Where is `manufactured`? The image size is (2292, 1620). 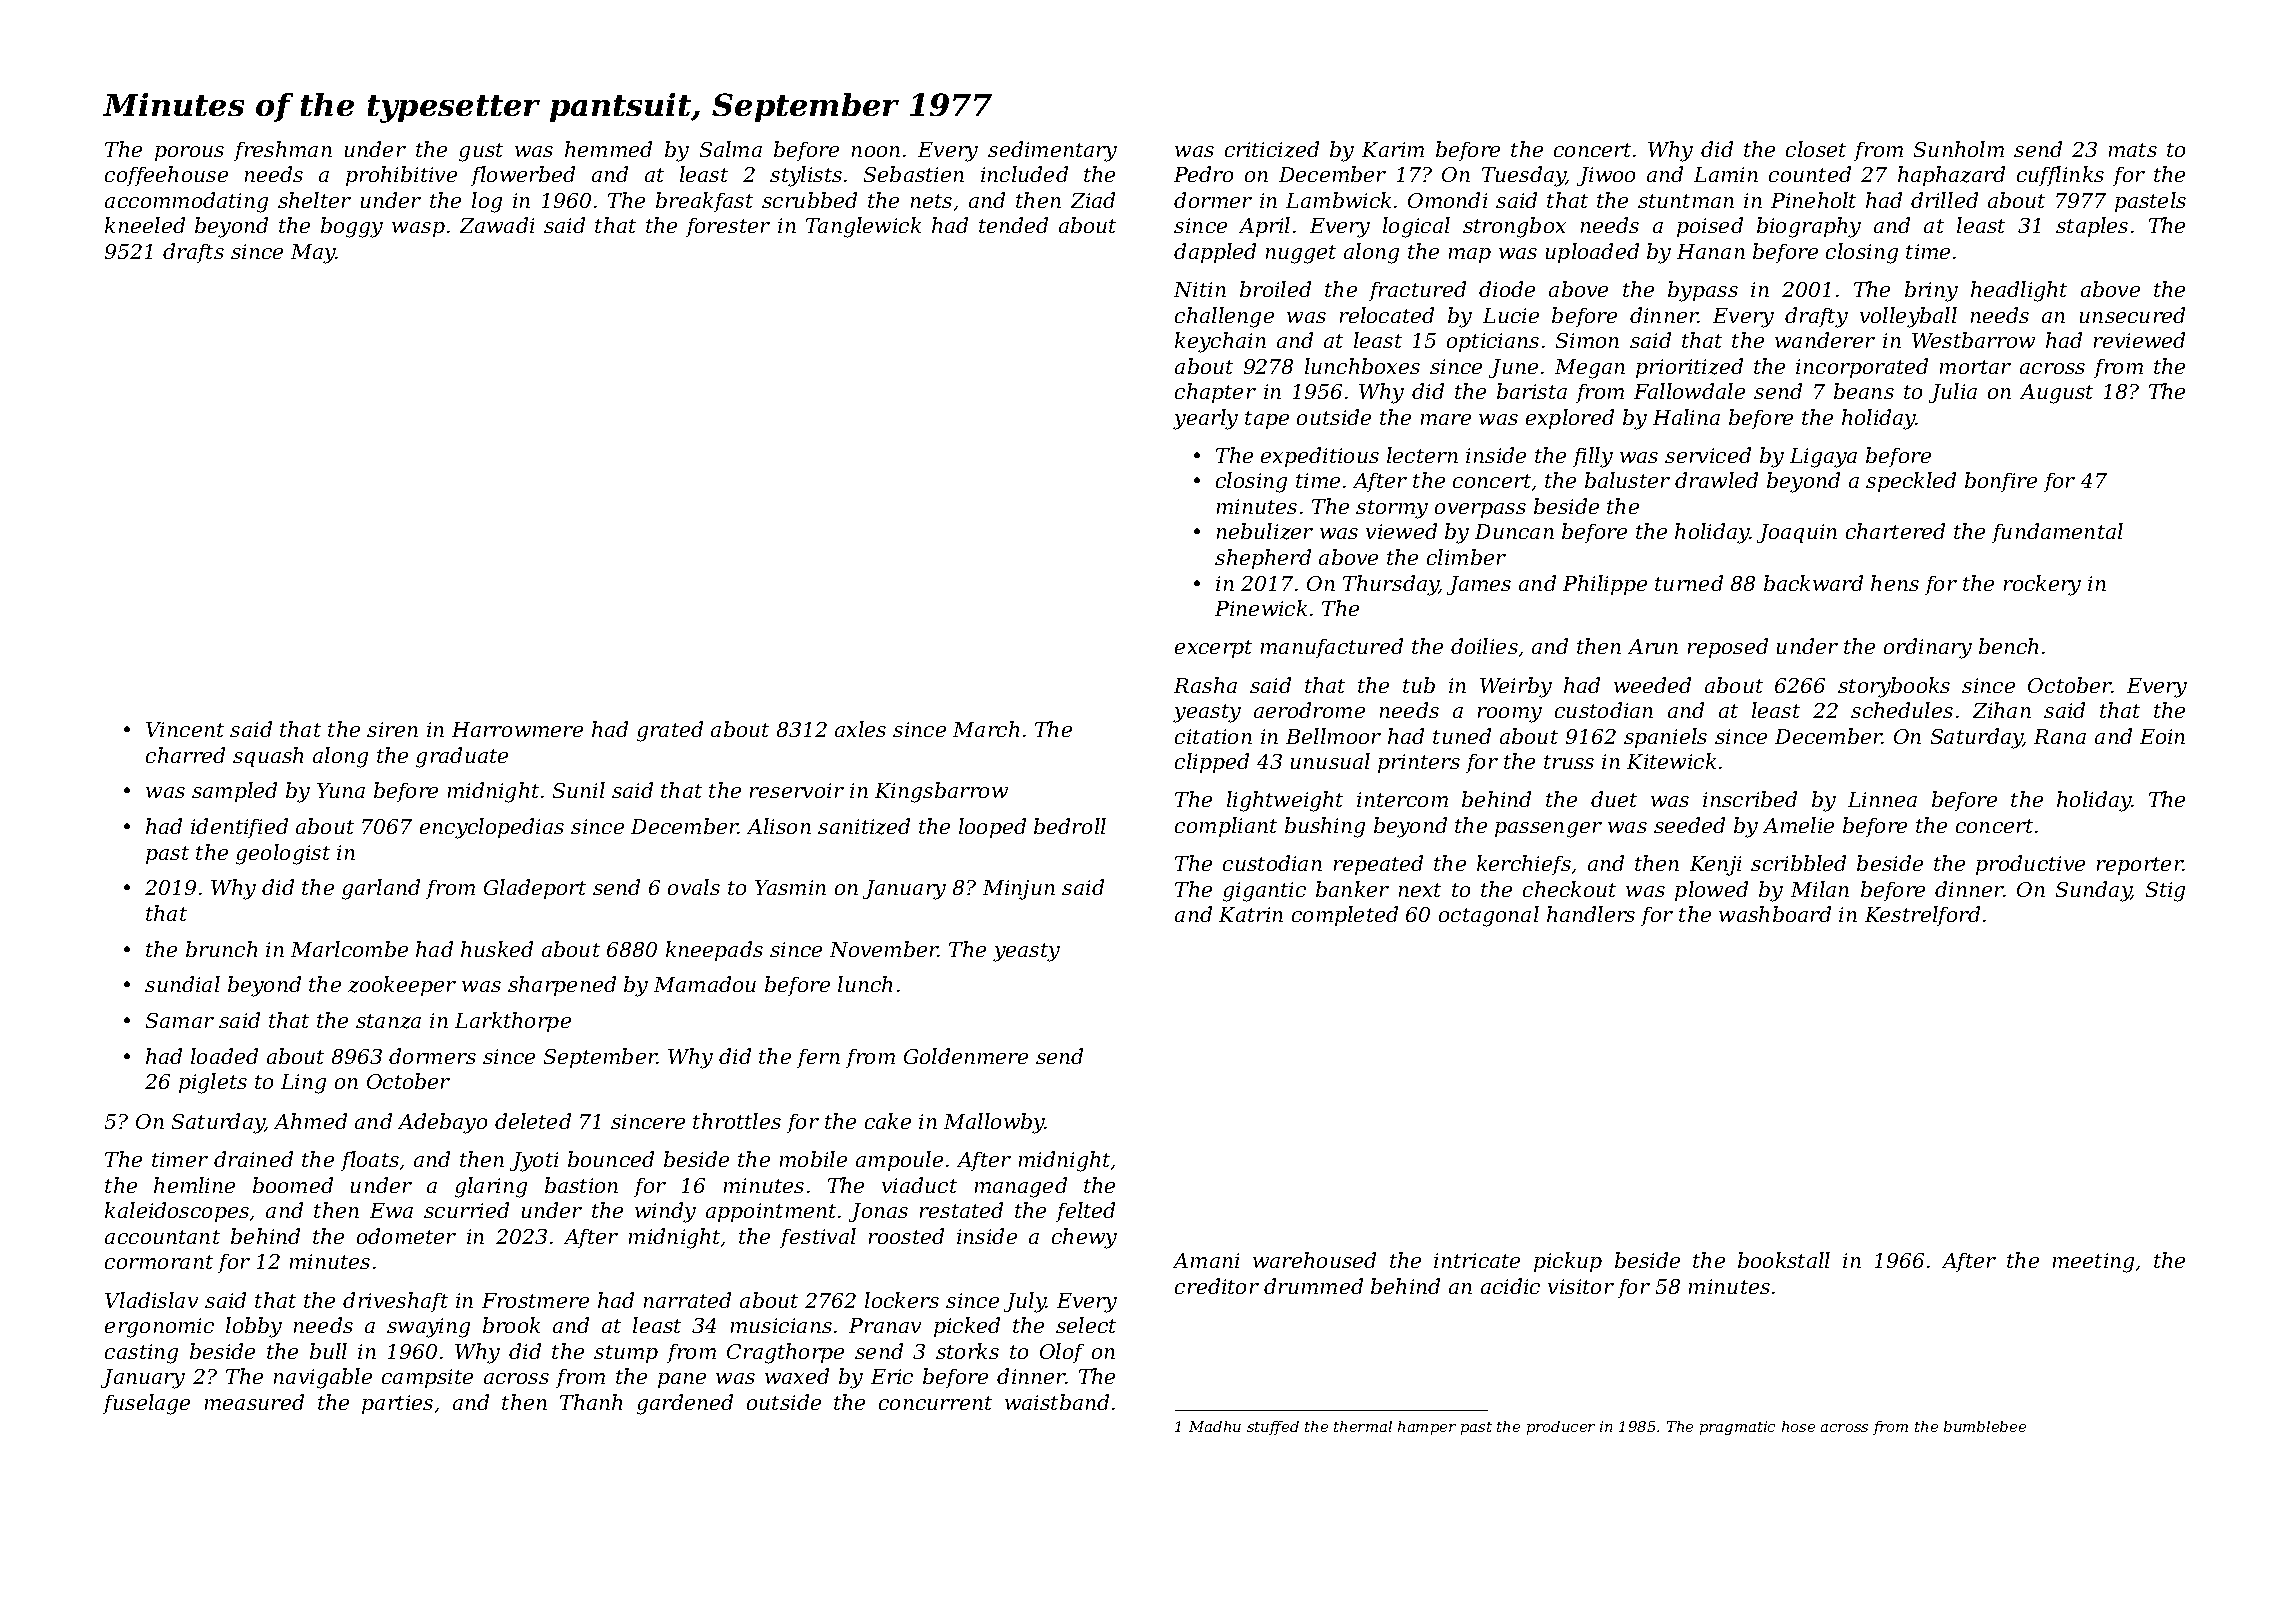 manufactured is located at coordinates (1332, 648).
